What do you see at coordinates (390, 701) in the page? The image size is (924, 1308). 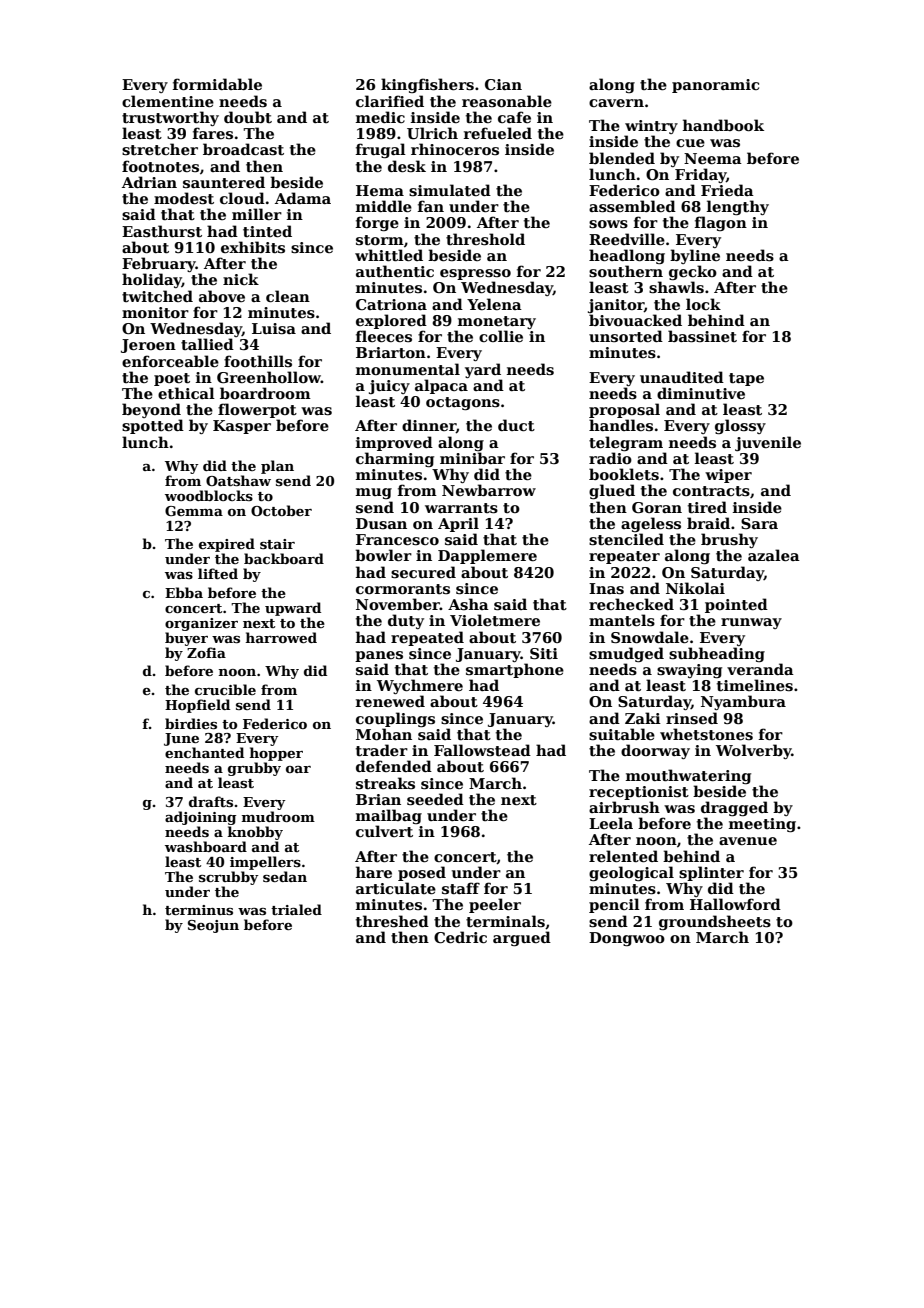 I see `renewed` at bounding box center [390, 701].
